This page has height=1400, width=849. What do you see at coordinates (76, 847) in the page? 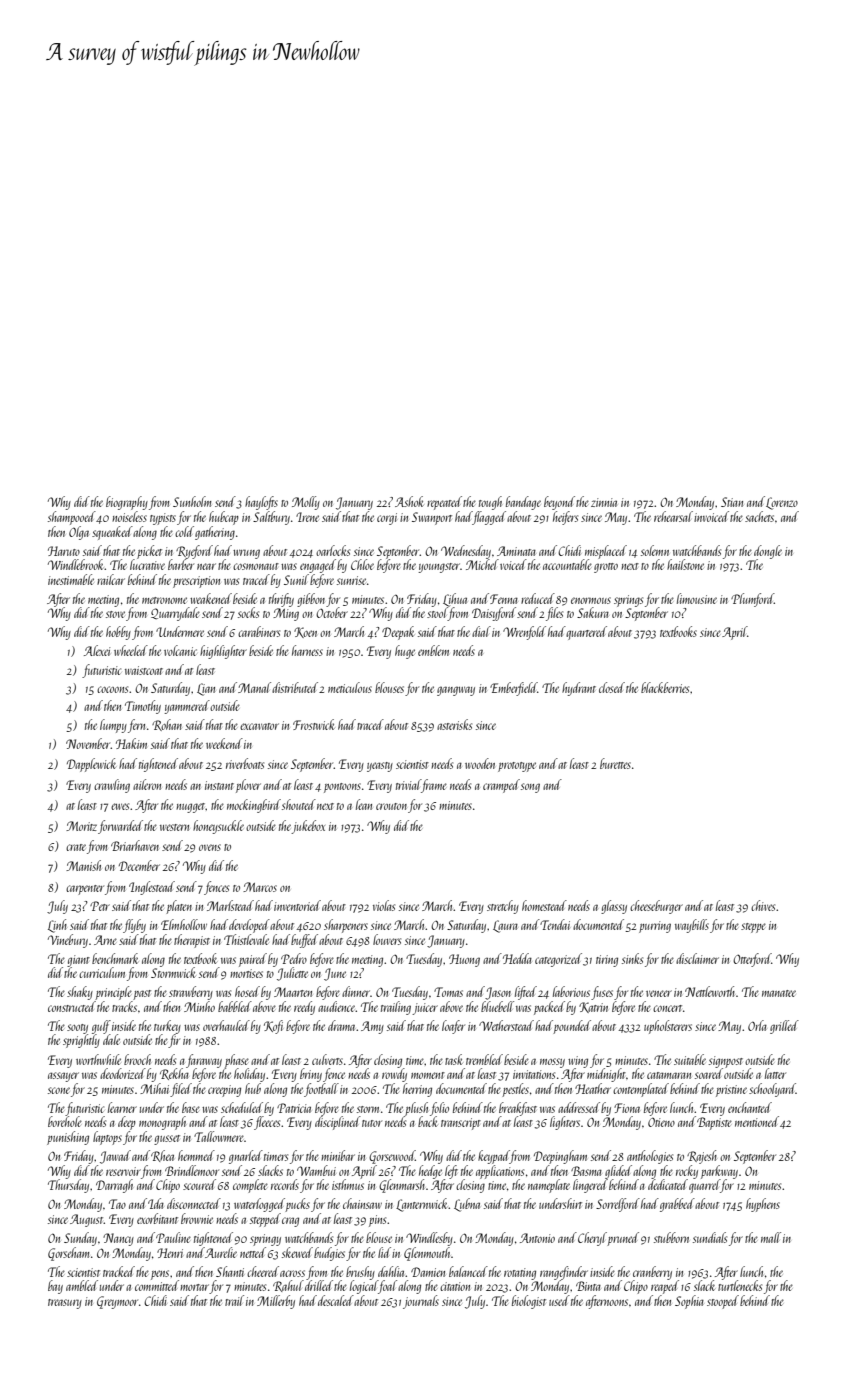
I see `crate` at bounding box center [76, 847].
